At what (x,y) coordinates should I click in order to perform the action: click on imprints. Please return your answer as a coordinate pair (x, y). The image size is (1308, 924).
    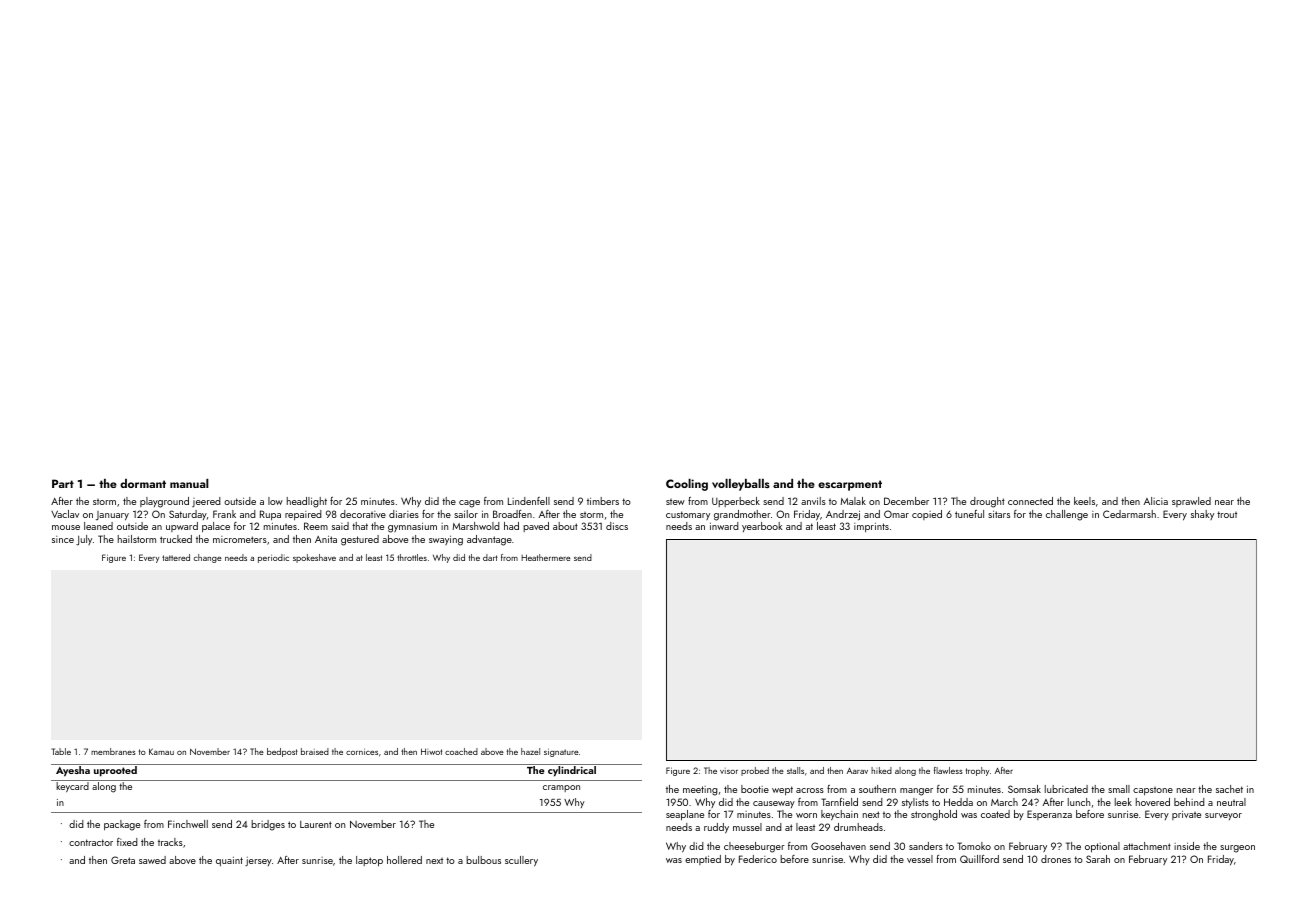
    Looking at the image, I should click on (871, 527).
